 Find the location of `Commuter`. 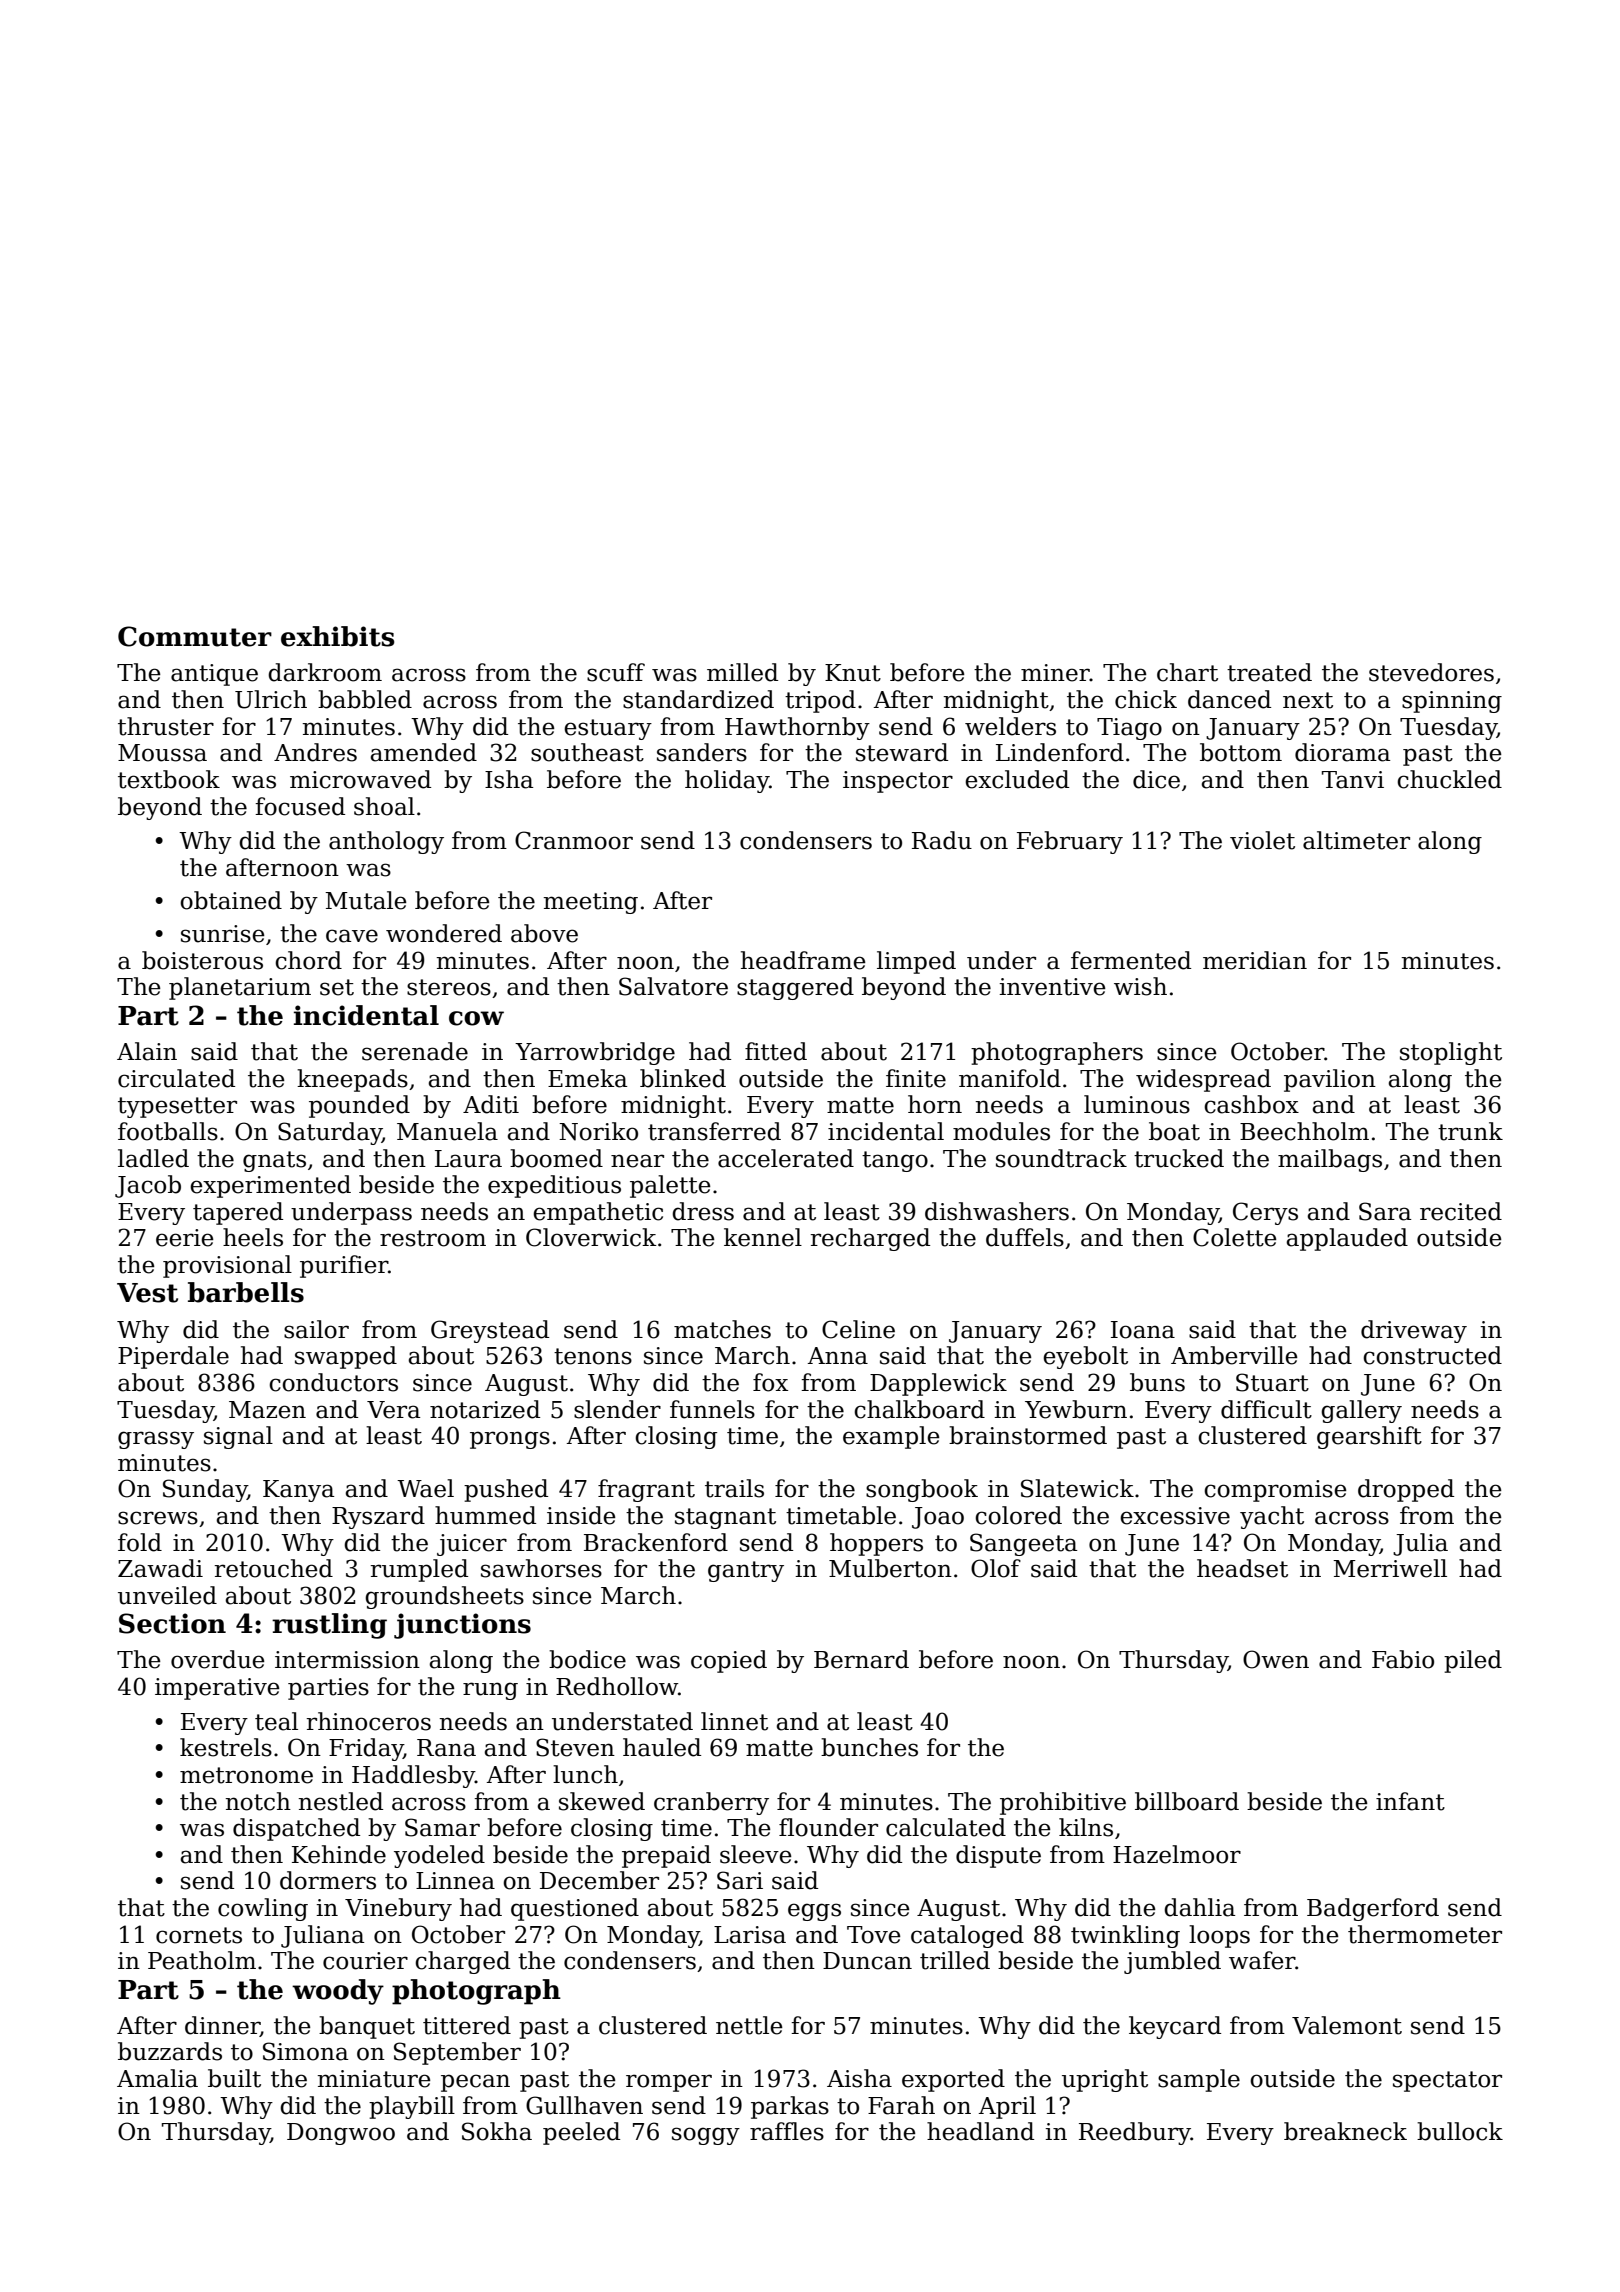

Commuter is located at coordinates (195, 636).
